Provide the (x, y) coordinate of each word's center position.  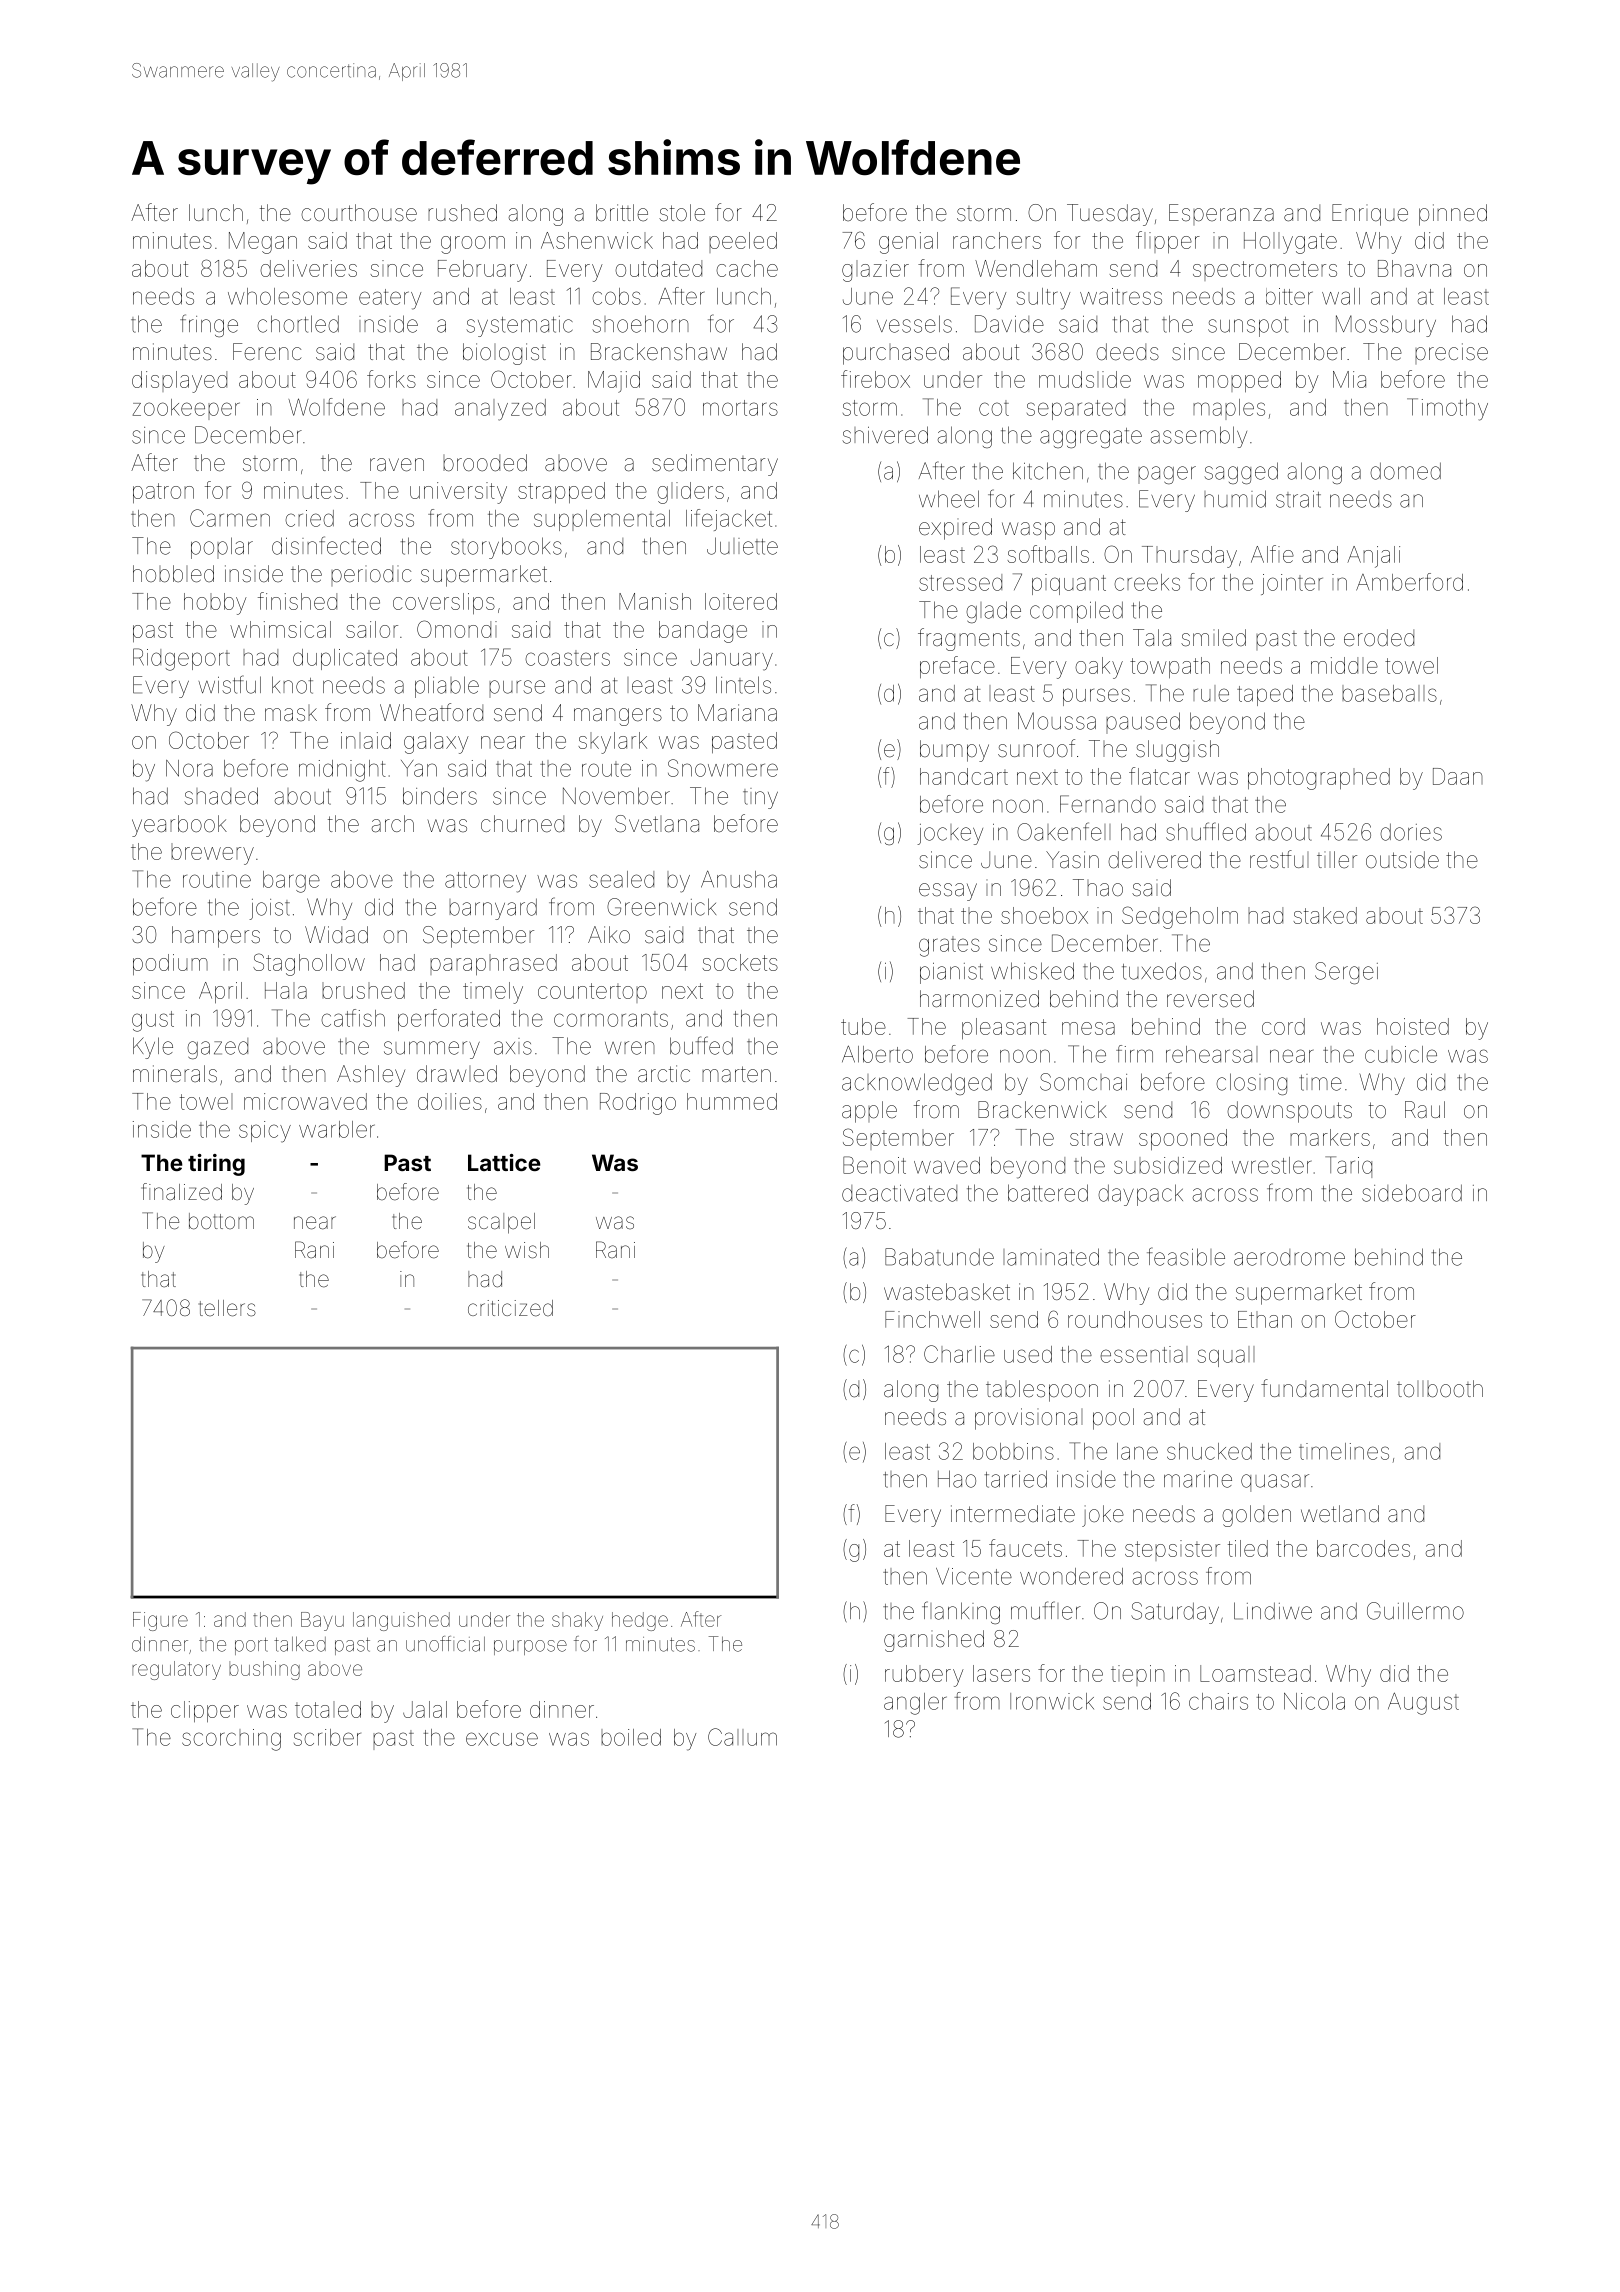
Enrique (1370, 215)
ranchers (997, 240)
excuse (502, 1739)
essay (948, 892)
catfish (353, 1018)
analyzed (500, 410)
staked (1325, 915)
